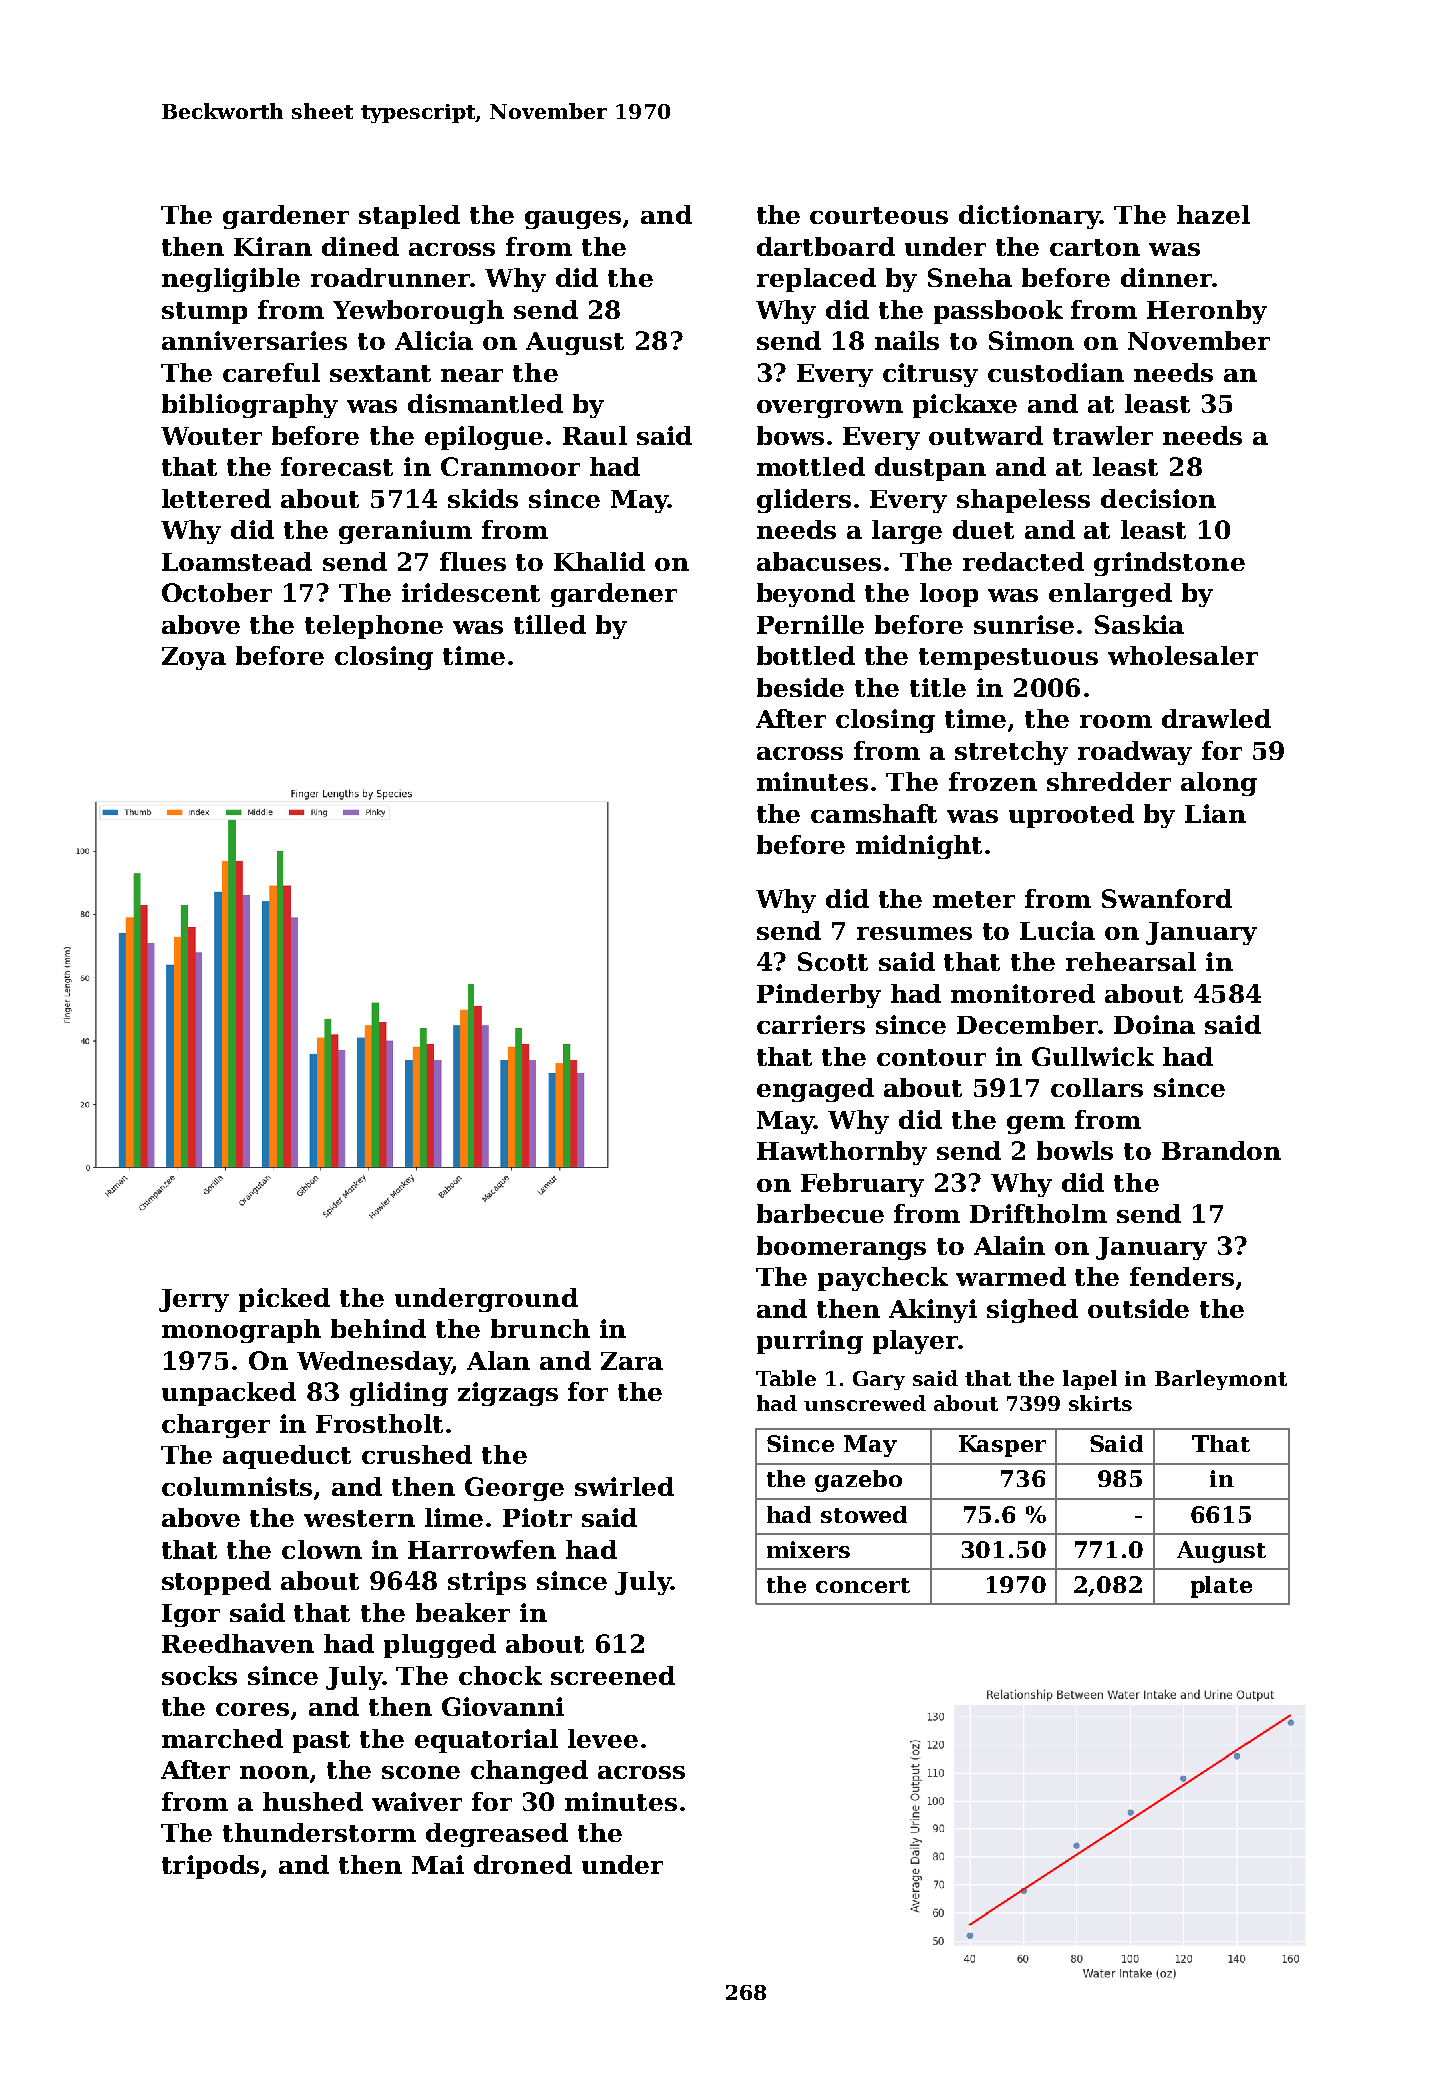 This screenshot has width=1450, height=2100. What do you see at coordinates (1183, 655) in the screenshot?
I see `wholesaler` at bounding box center [1183, 655].
